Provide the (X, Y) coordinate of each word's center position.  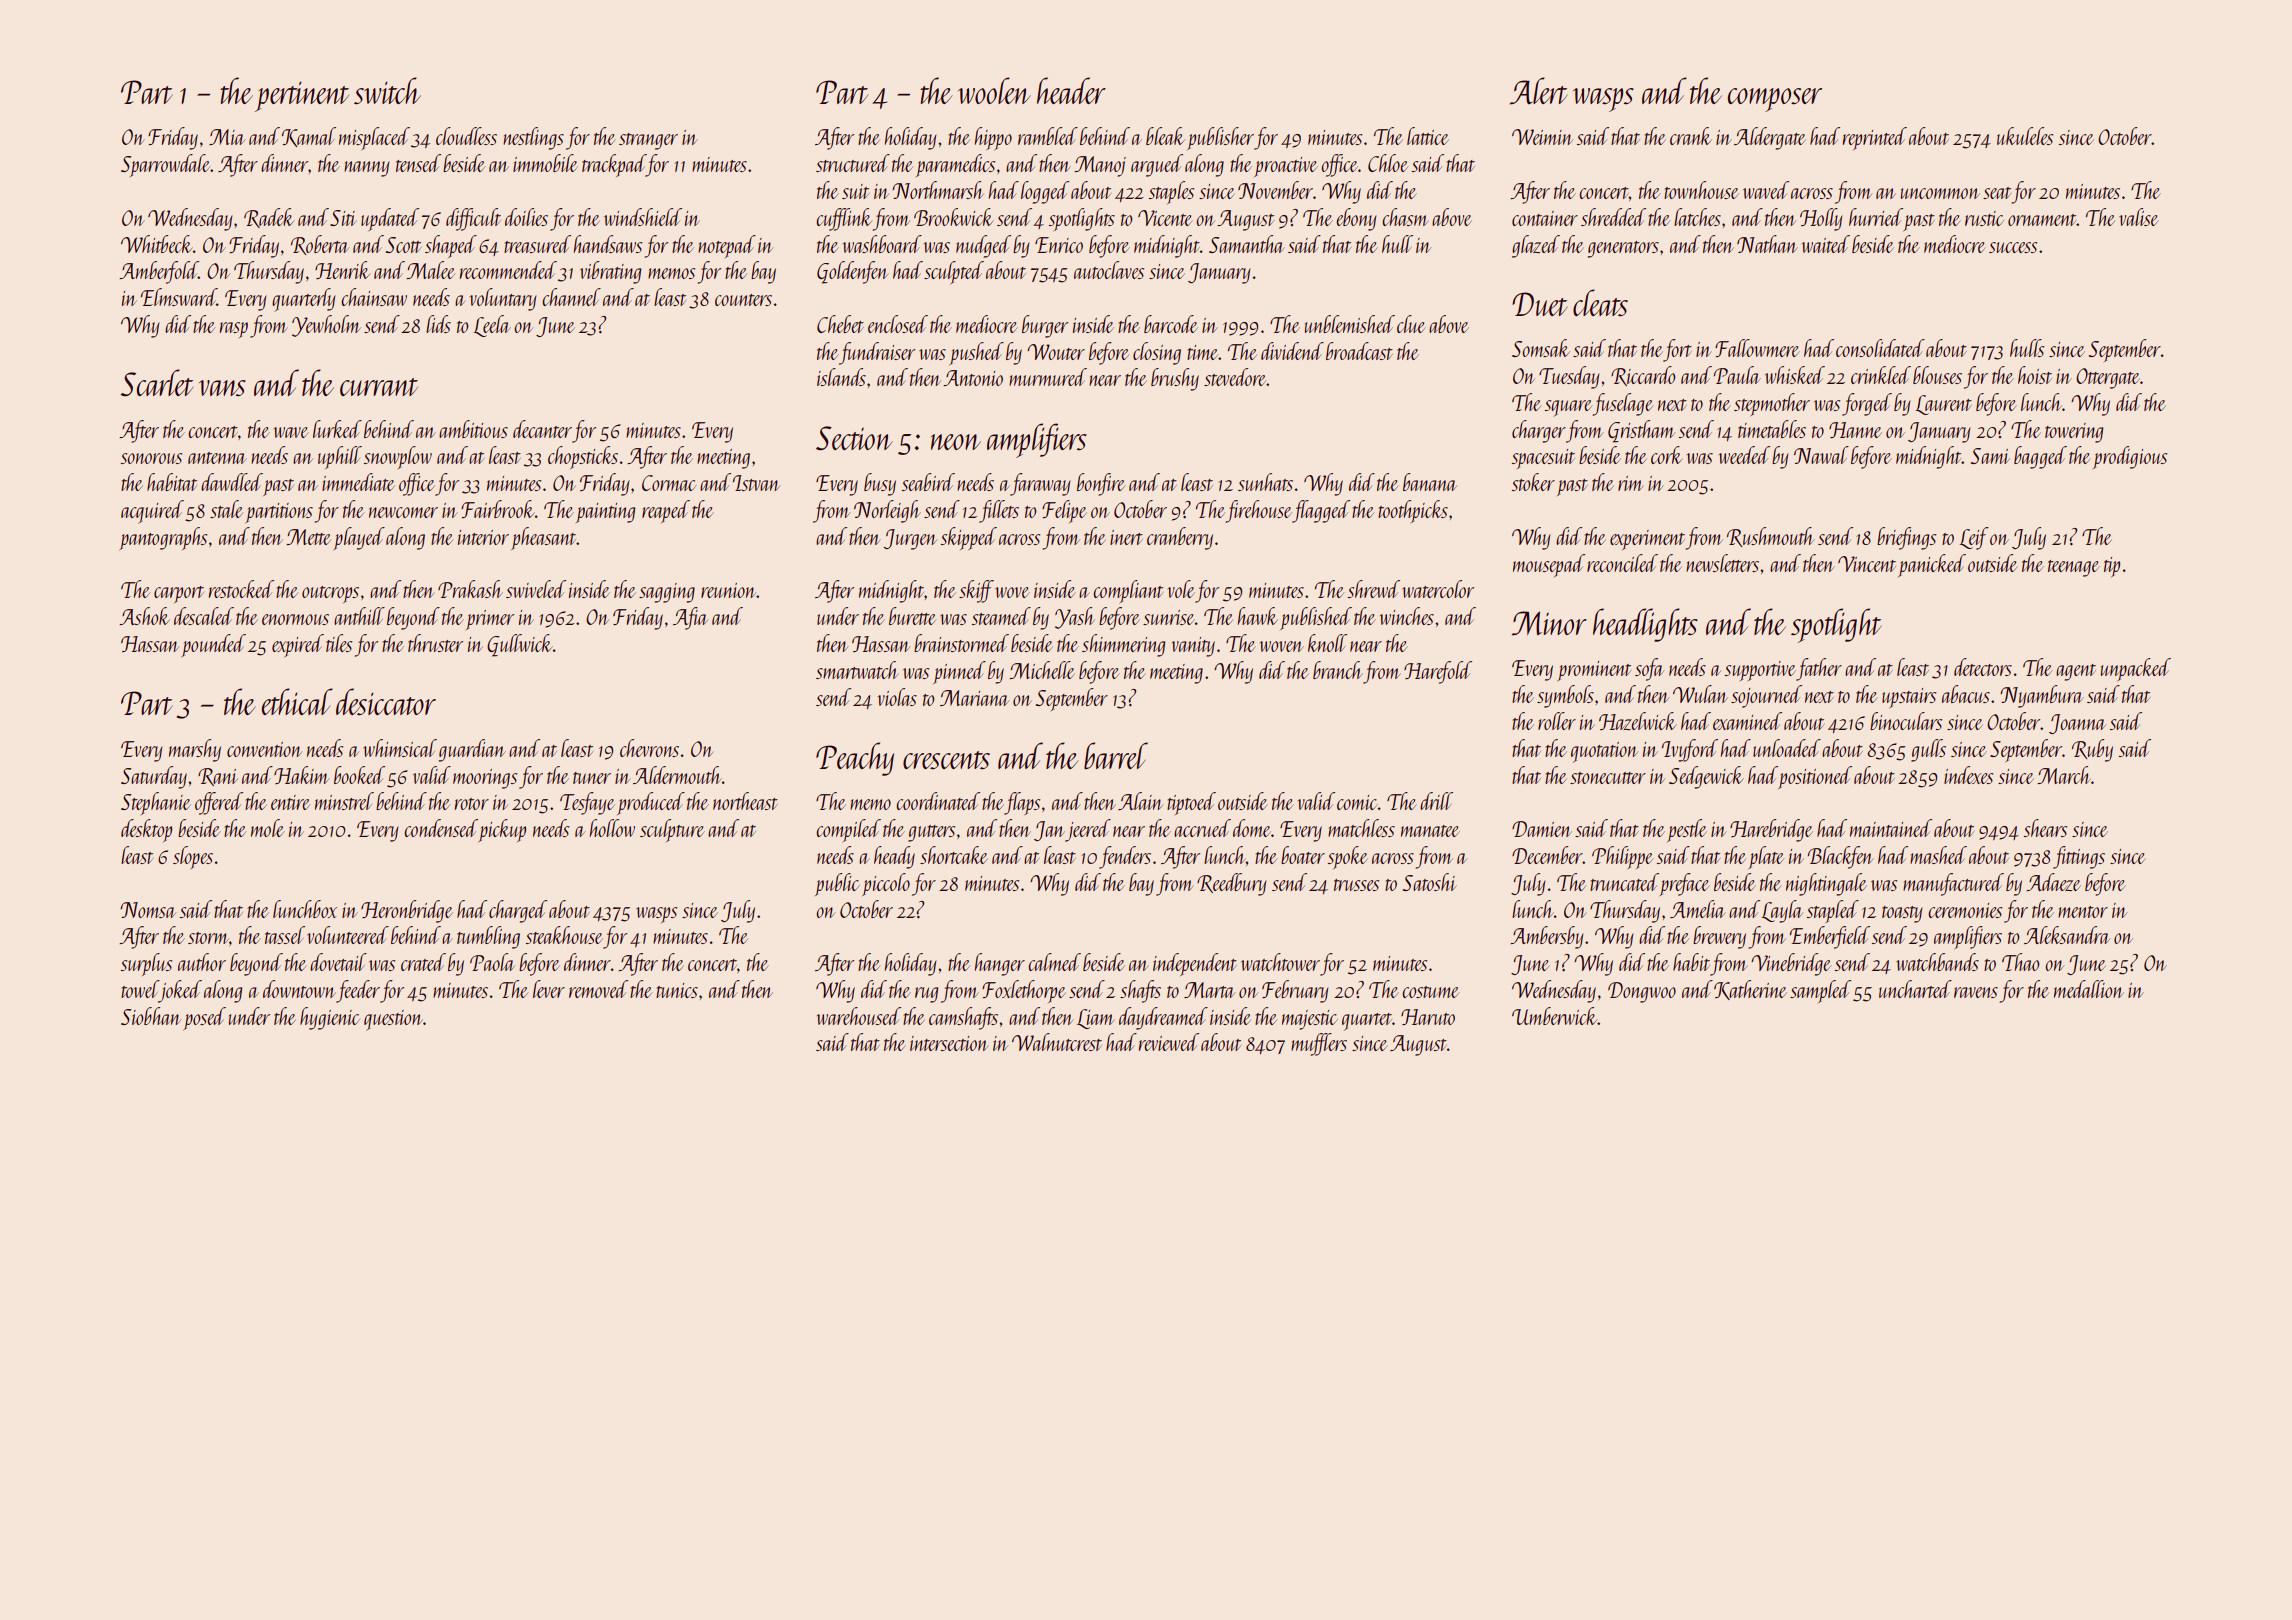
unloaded (1787, 748)
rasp (234, 330)
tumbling (488, 937)
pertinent (302, 97)
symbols (1565, 696)
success (2013, 247)
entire (290, 802)
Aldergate (1770, 138)
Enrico (1059, 245)
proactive (1286, 167)
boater (1303, 855)
